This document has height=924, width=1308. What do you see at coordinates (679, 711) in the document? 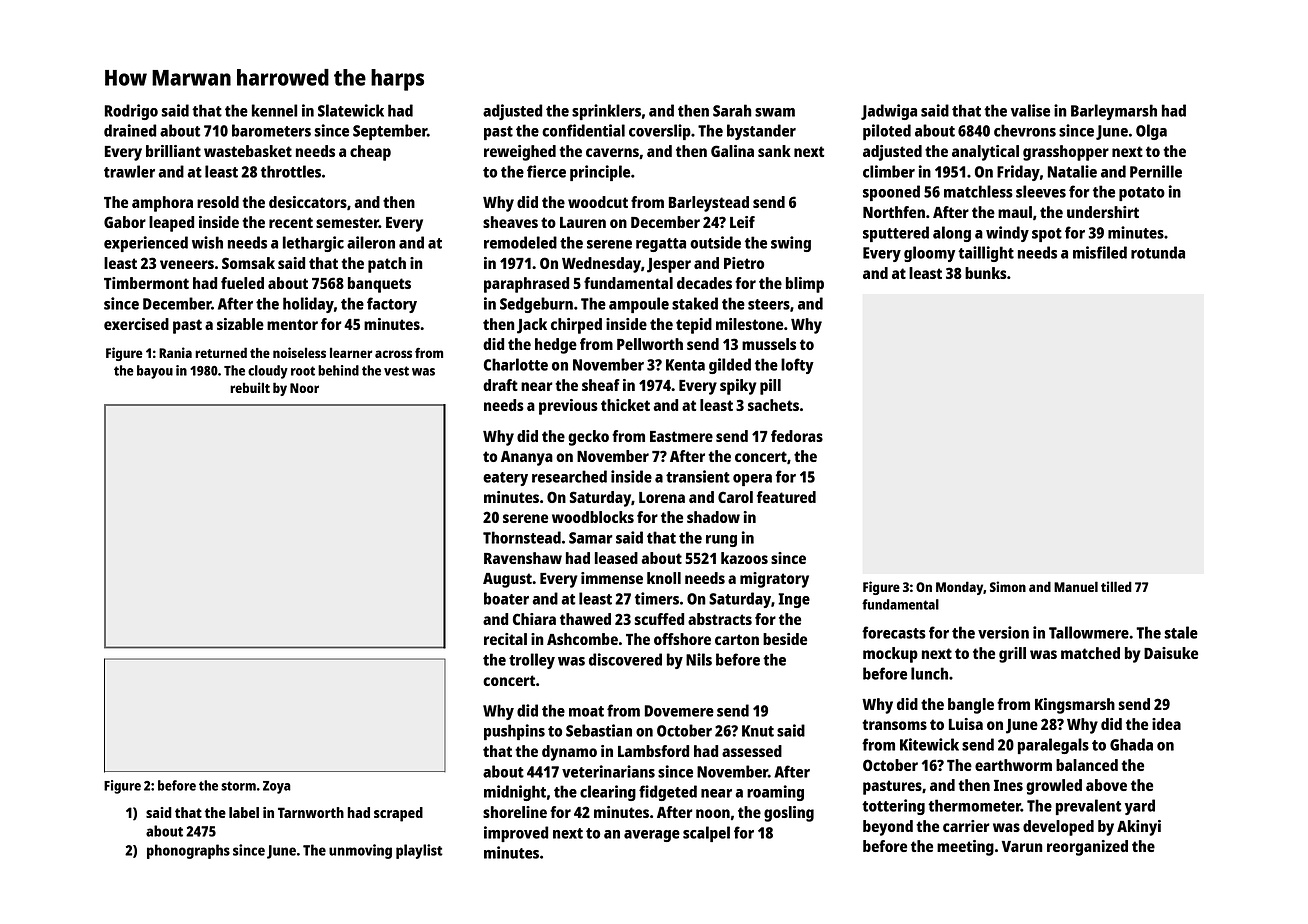
I see `Dovemere` at bounding box center [679, 711].
